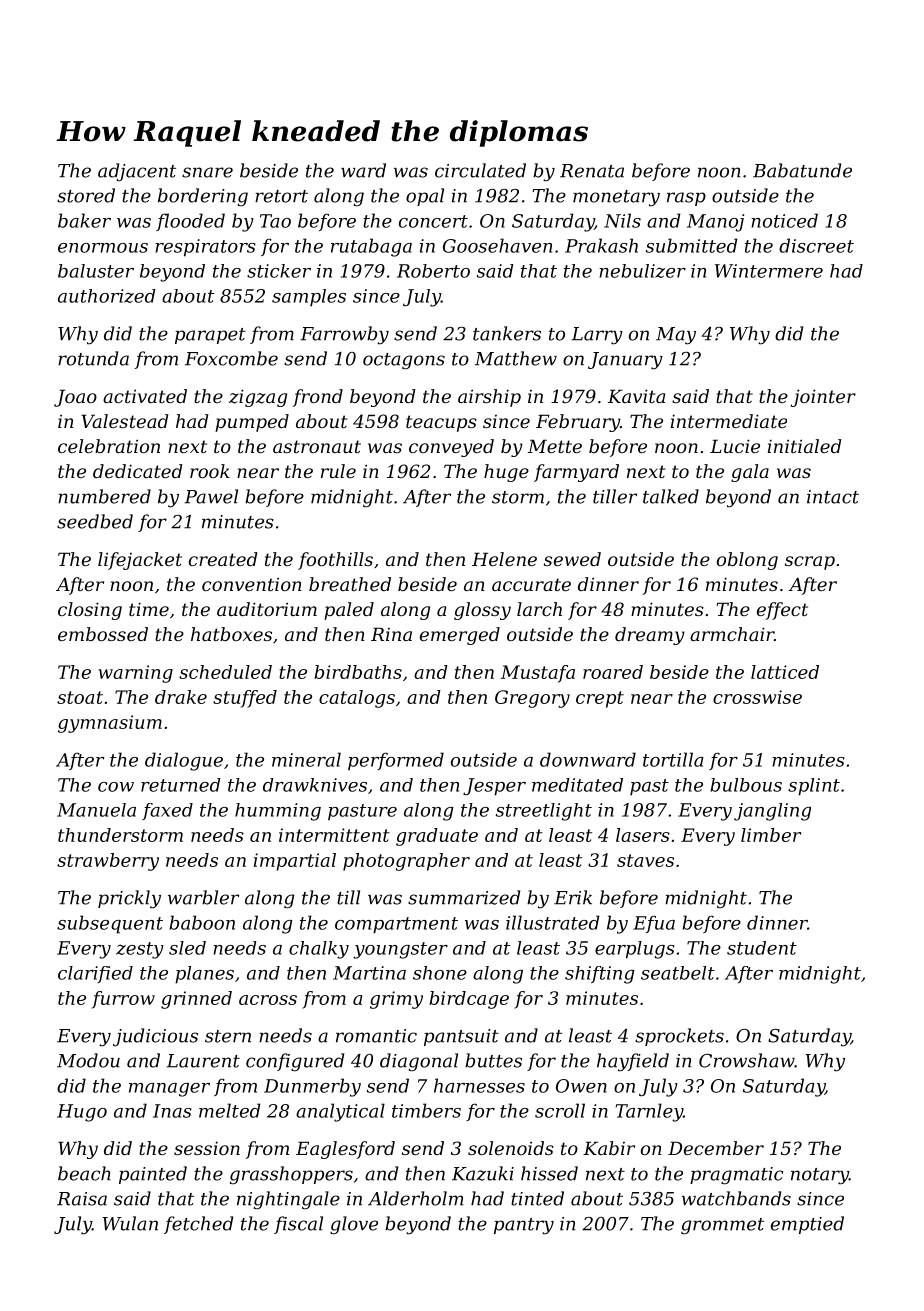 Image resolution: width=924 pixels, height=1311 pixels. I want to click on Wulan, so click(130, 1223).
